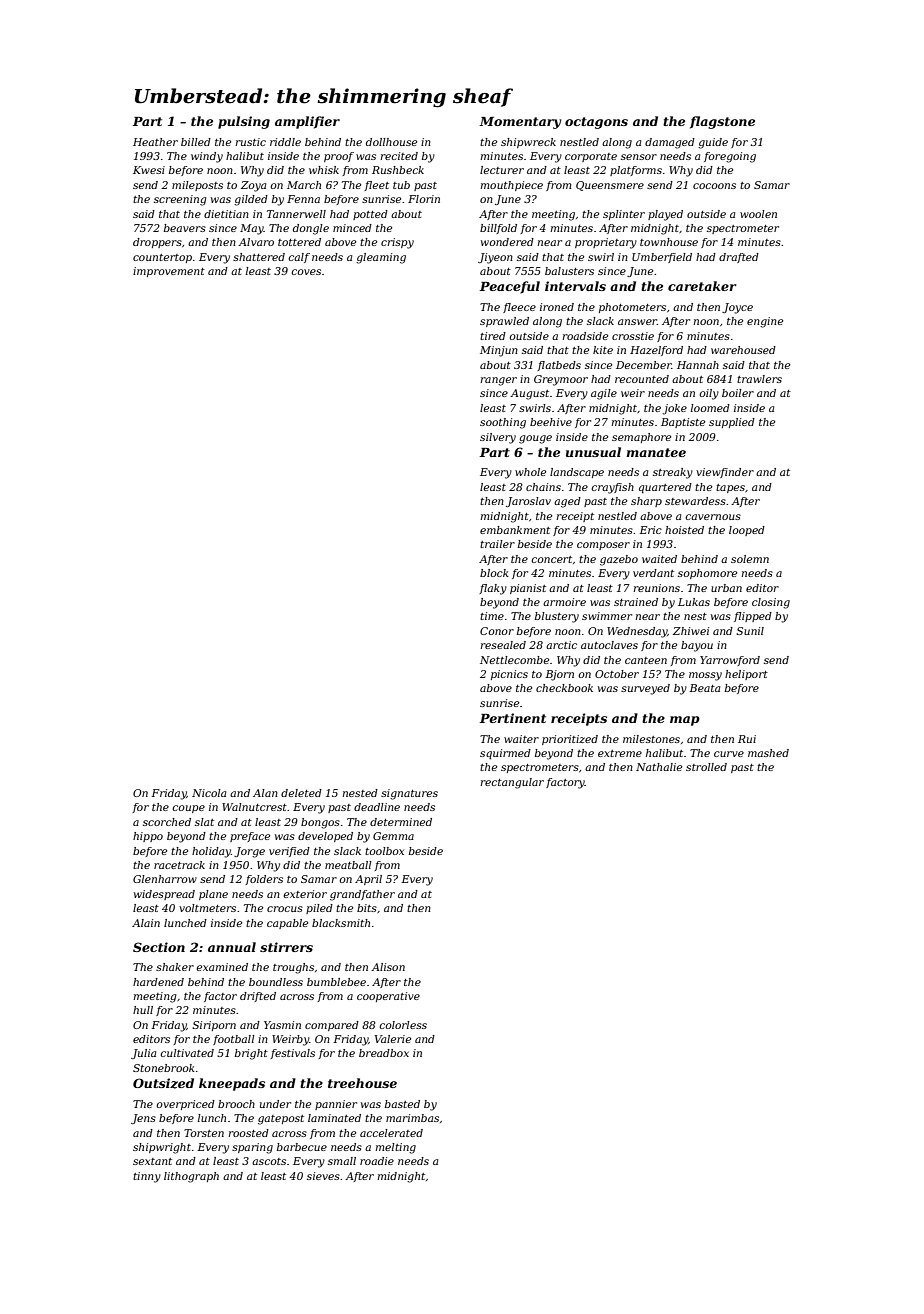  I want to click on Nathalie, so click(659, 767).
